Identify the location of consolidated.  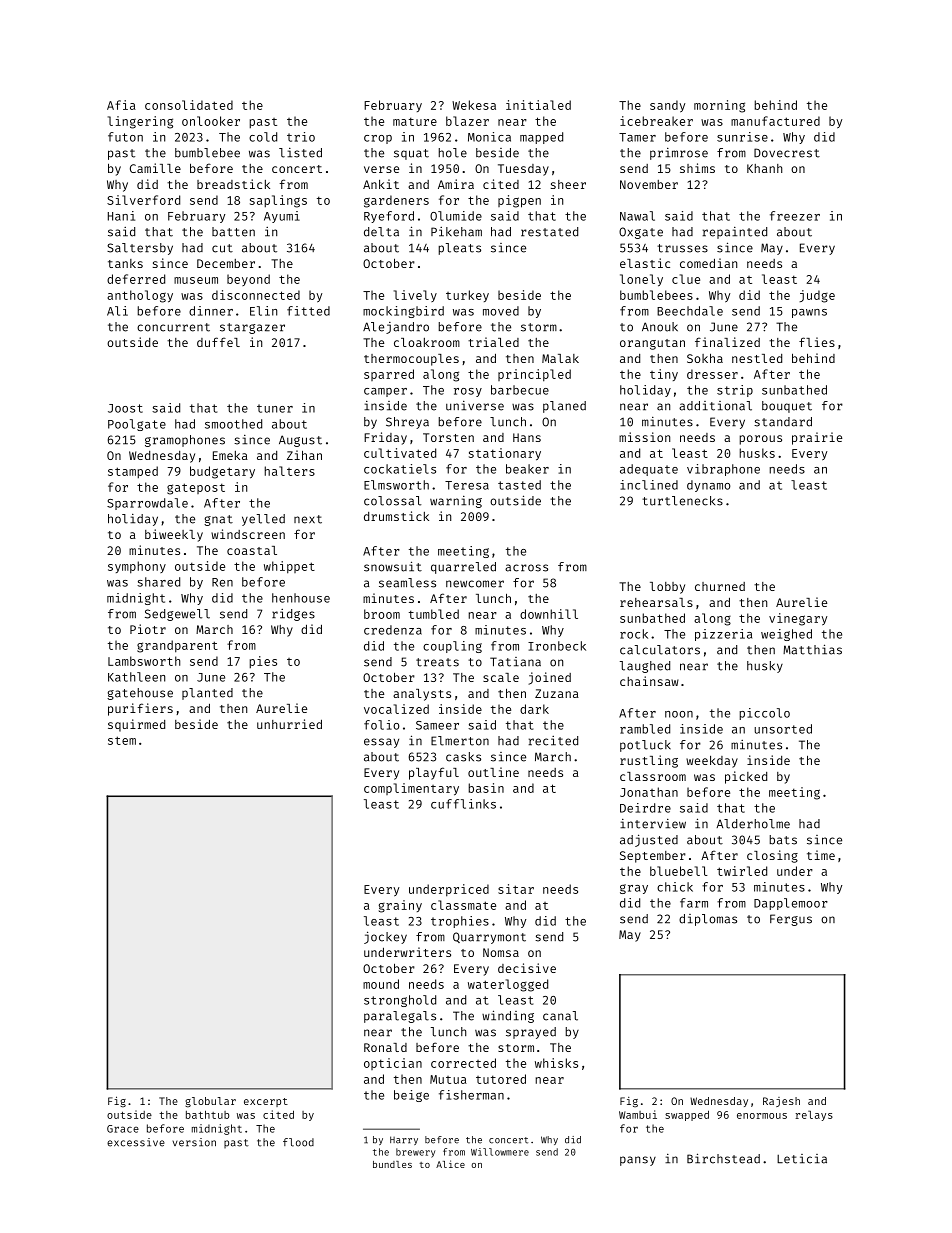
(189, 105).
